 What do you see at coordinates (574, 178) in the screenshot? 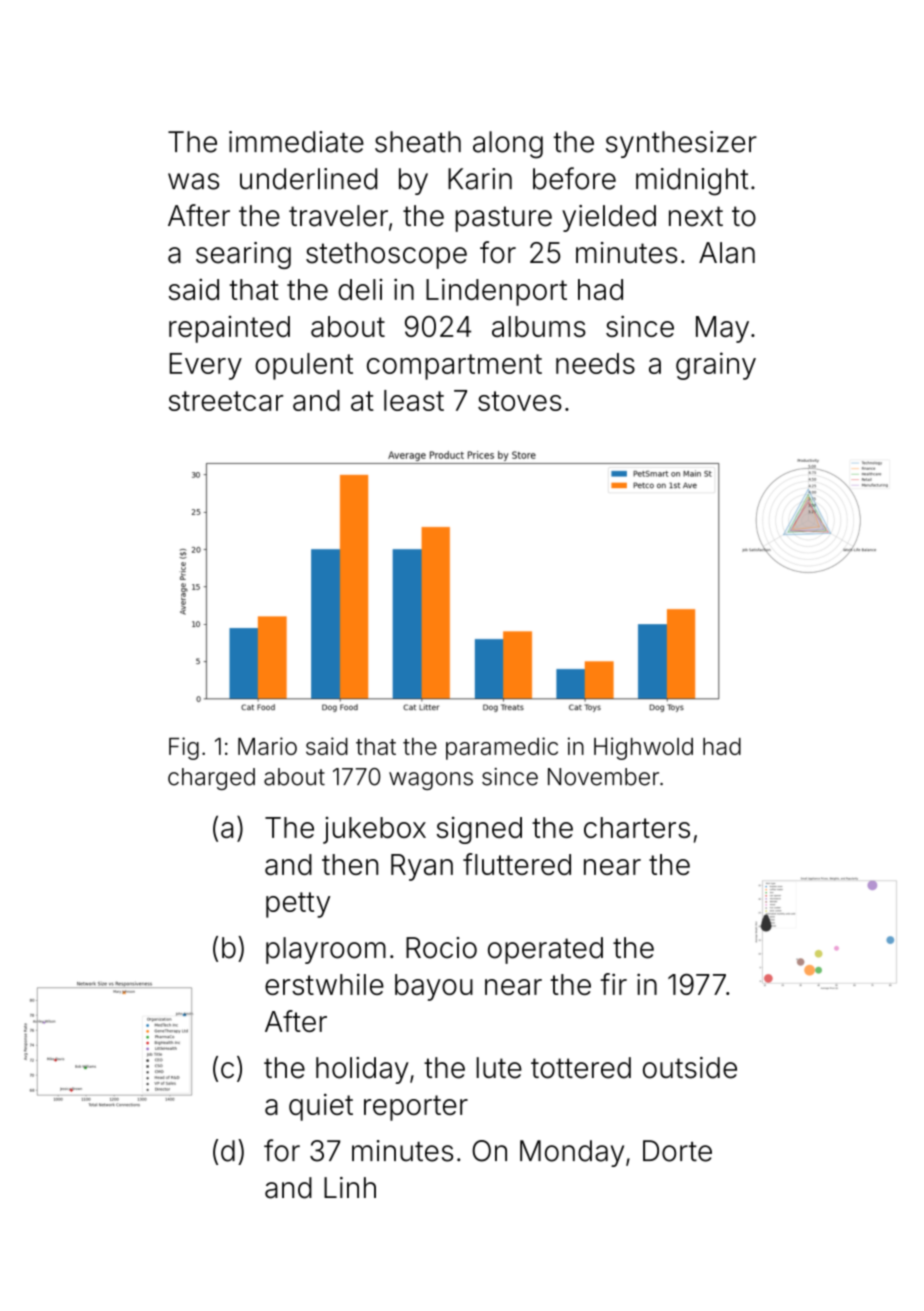
I see `before` at bounding box center [574, 178].
